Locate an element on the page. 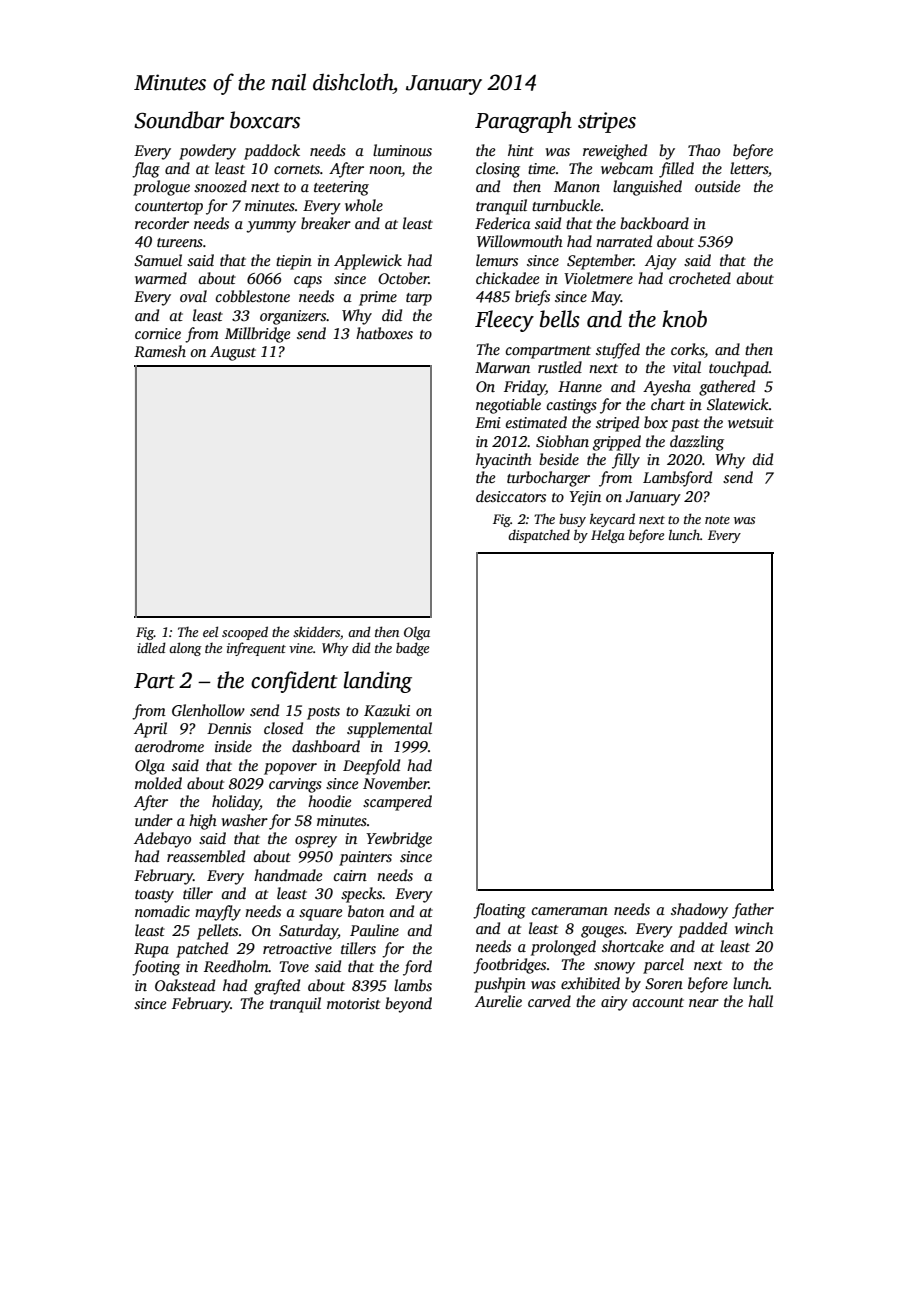  April is located at coordinates (150, 730).
